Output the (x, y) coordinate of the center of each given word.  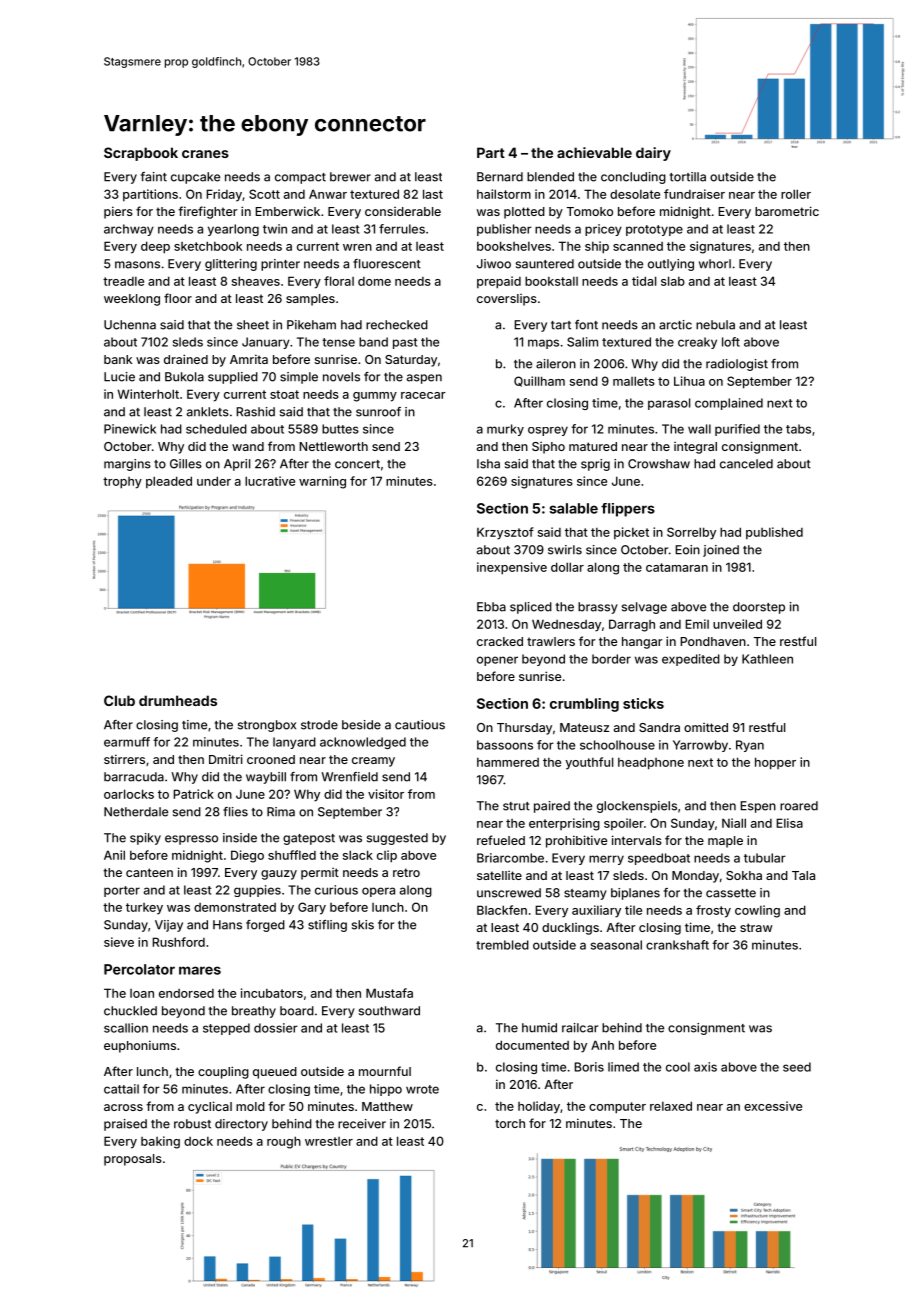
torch (510, 1123)
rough (284, 1142)
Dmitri (226, 759)
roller (796, 194)
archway (129, 230)
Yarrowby (700, 746)
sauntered (545, 264)
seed (797, 1067)
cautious (420, 725)
